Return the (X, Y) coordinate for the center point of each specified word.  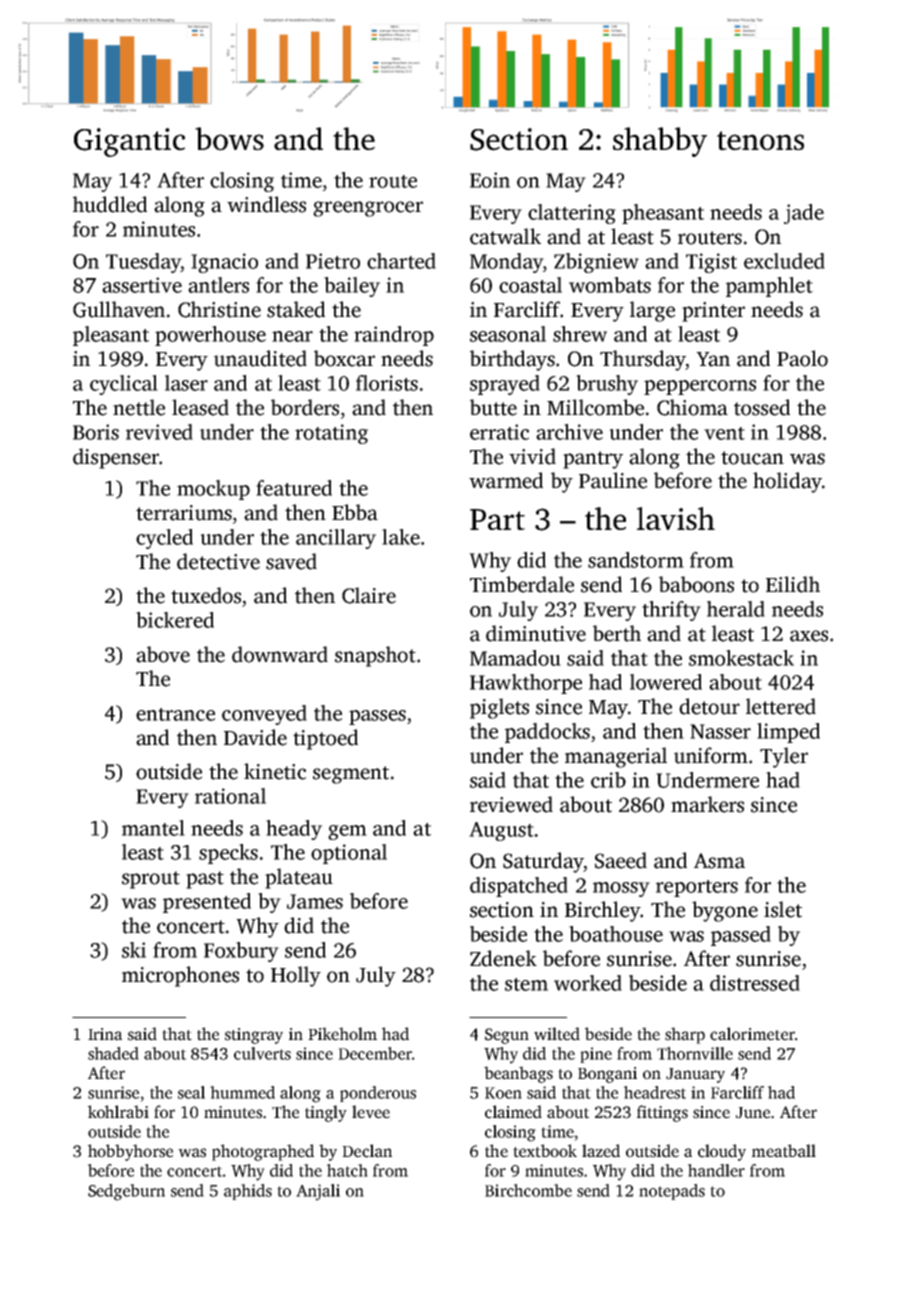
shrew (580, 334)
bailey (352, 287)
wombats (610, 285)
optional (349, 854)
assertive (142, 285)
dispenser (116, 458)
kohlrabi (118, 1112)
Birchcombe (528, 1190)
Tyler (784, 757)
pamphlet (769, 287)
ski (134, 950)
